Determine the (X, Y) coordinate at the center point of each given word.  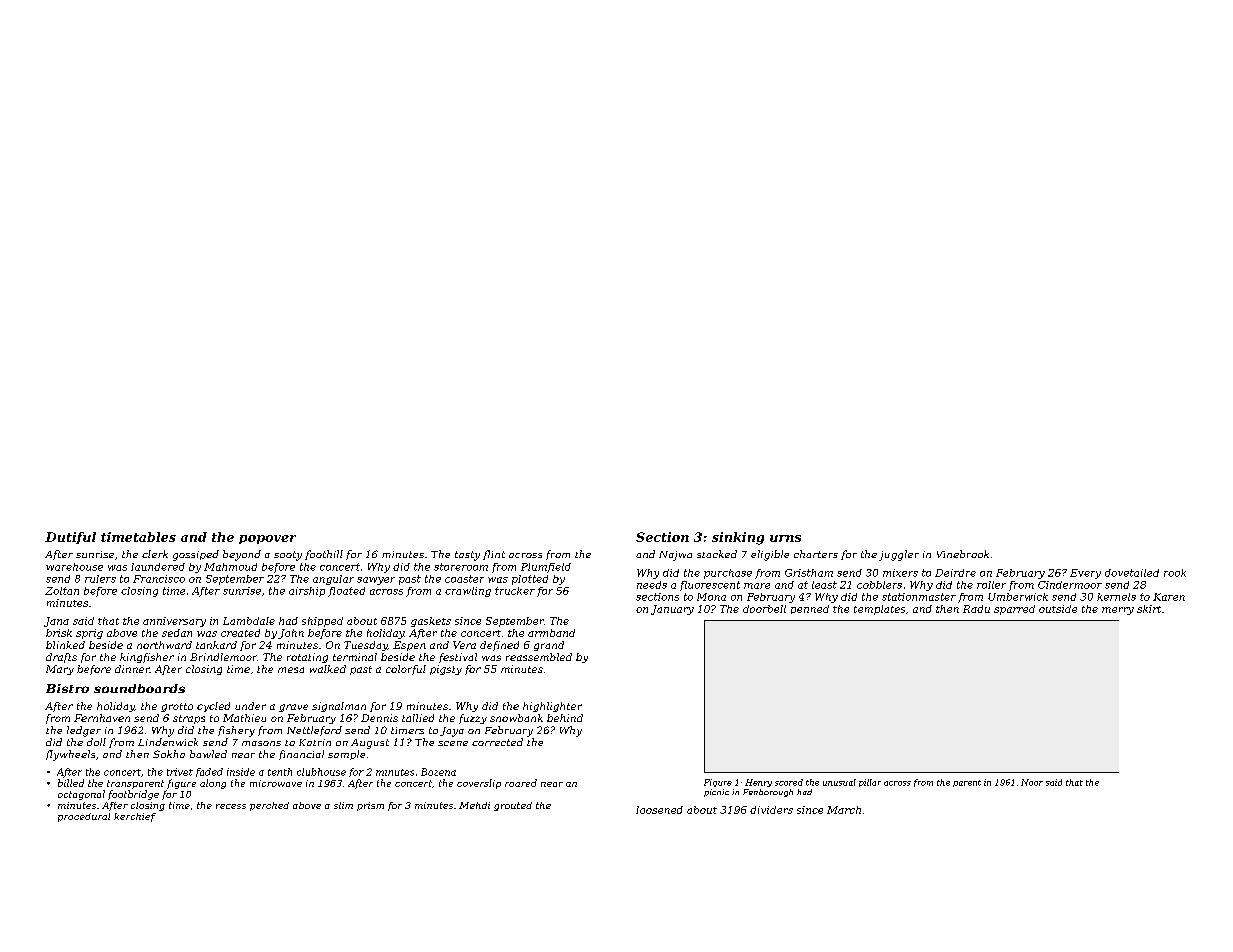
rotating (307, 658)
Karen (1169, 597)
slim (343, 805)
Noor (1032, 782)
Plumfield (546, 568)
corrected (497, 742)
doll (96, 742)
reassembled (539, 657)
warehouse (74, 567)
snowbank (516, 718)
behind (565, 718)
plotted (530, 580)
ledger (84, 731)
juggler (899, 555)
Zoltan (62, 591)
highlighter (552, 707)
